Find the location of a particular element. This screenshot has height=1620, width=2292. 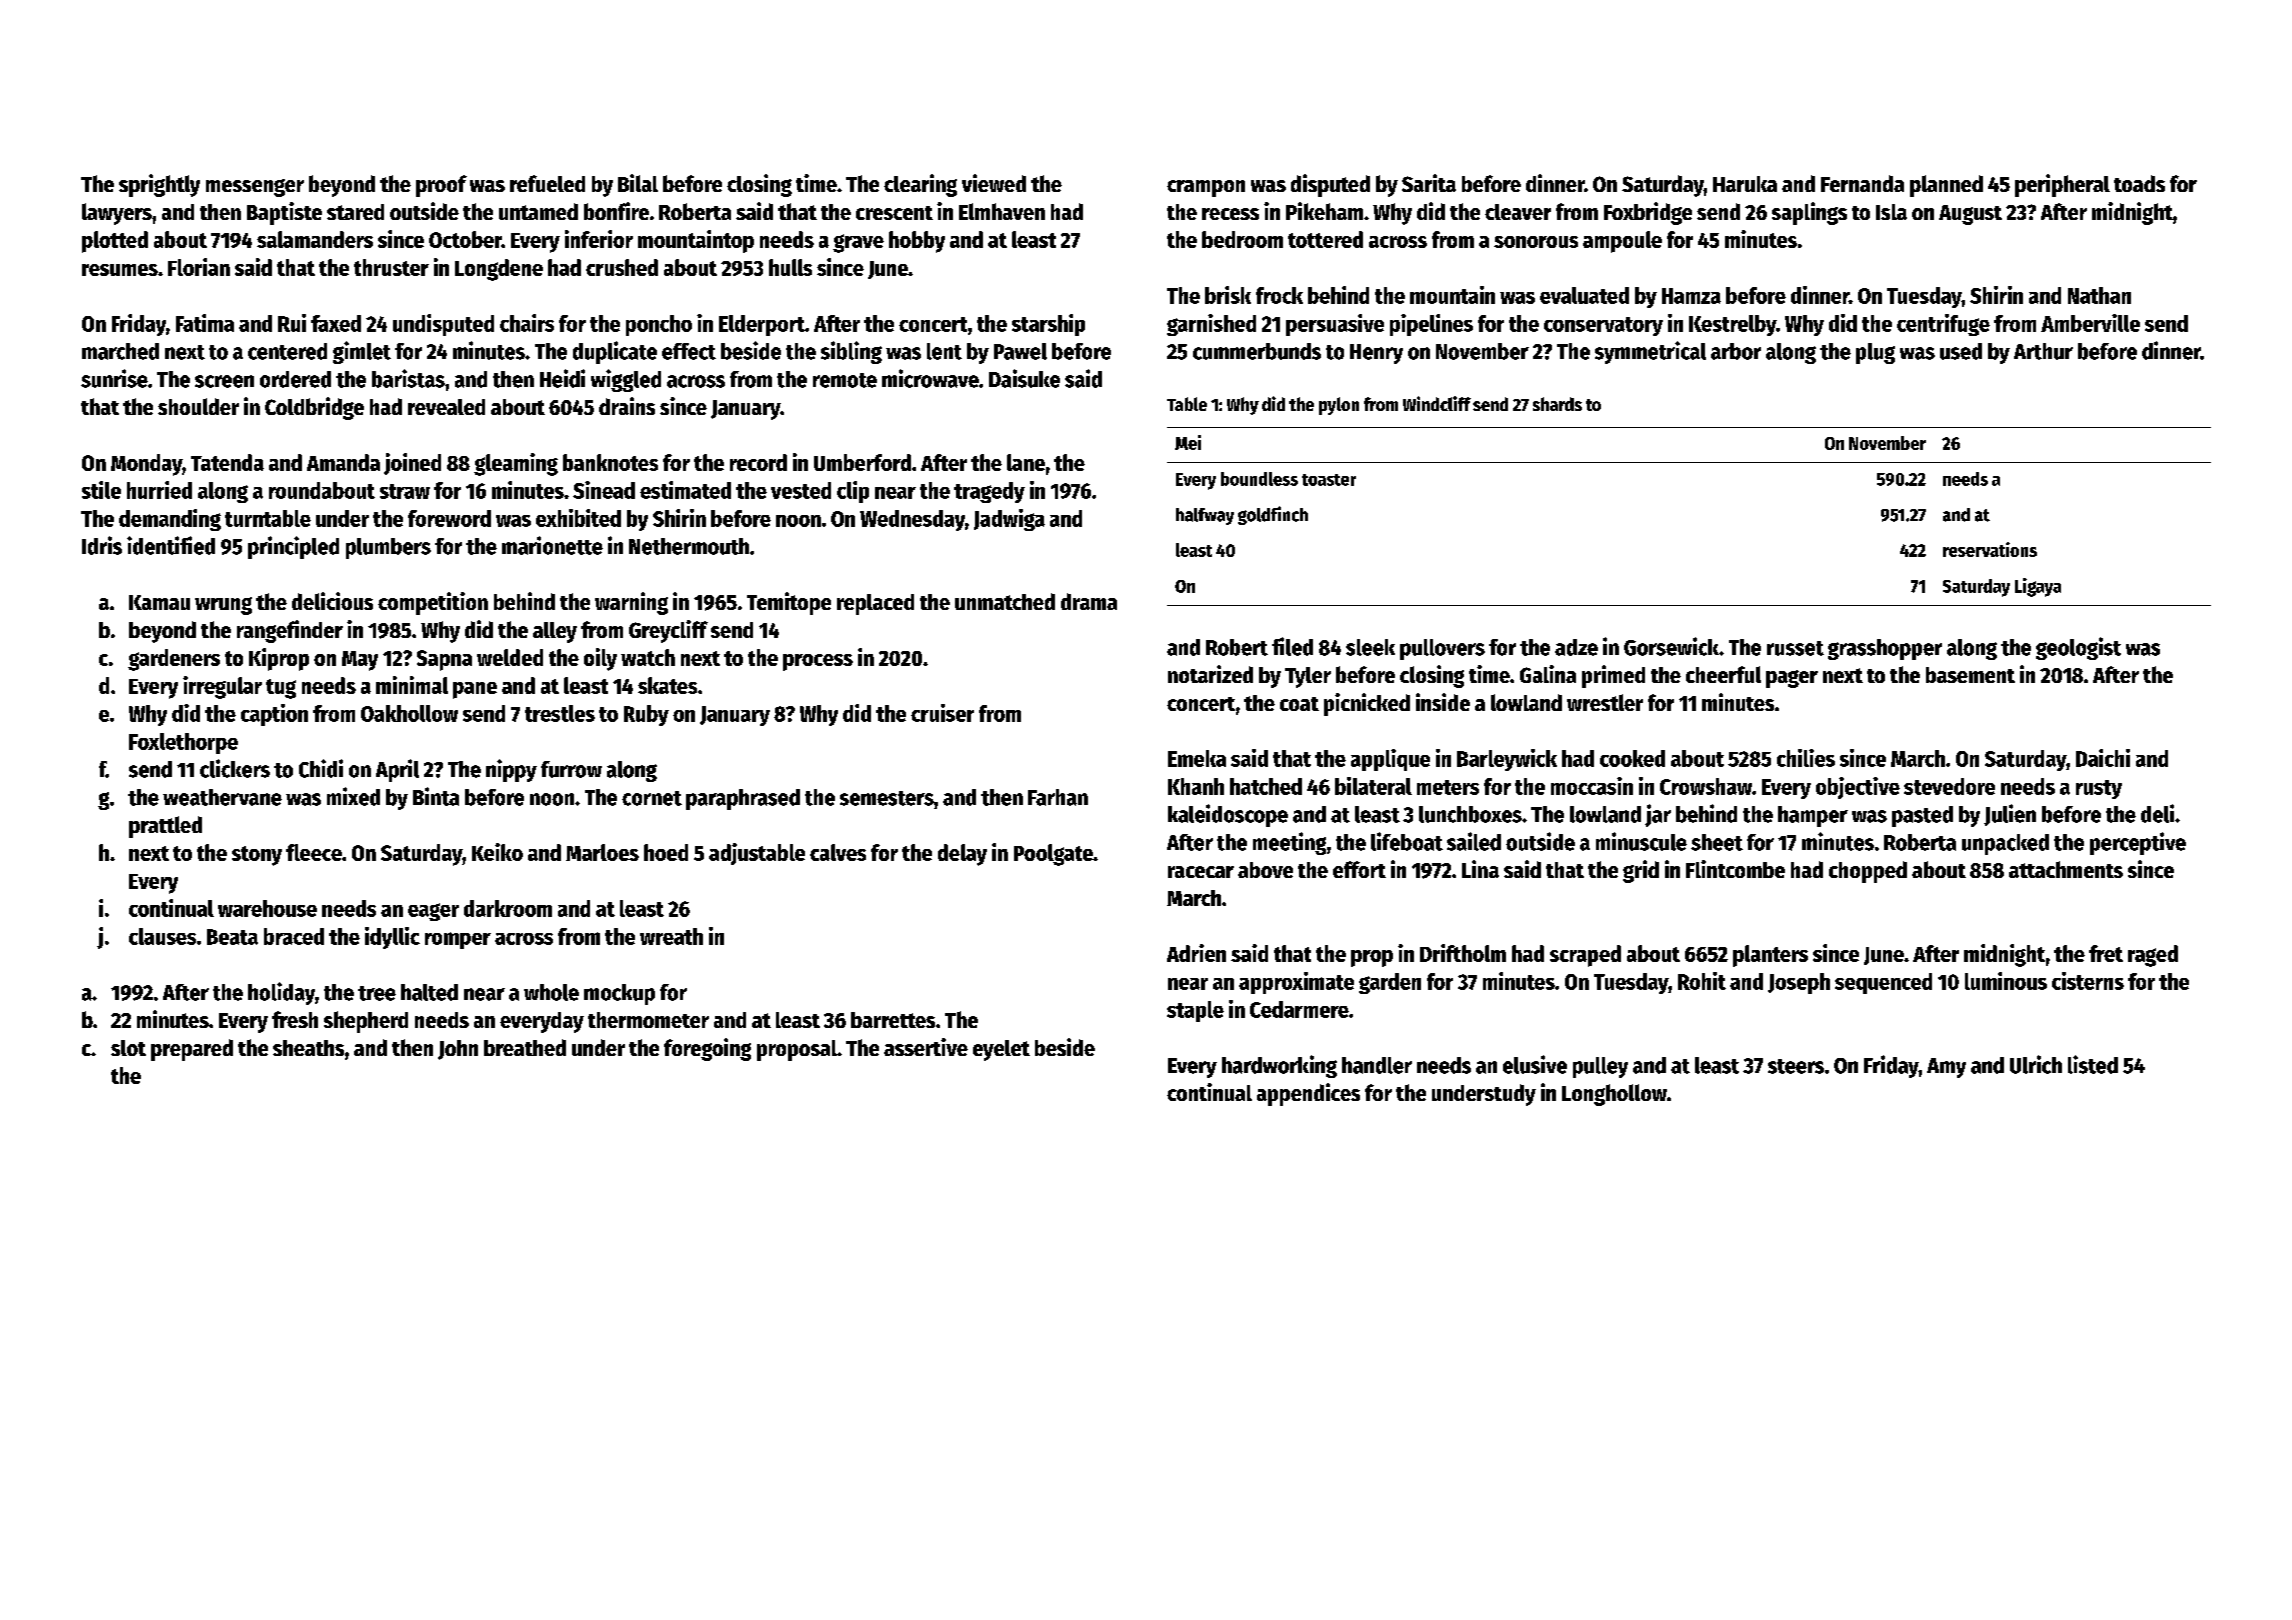

Arthur is located at coordinates (2043, 351).
